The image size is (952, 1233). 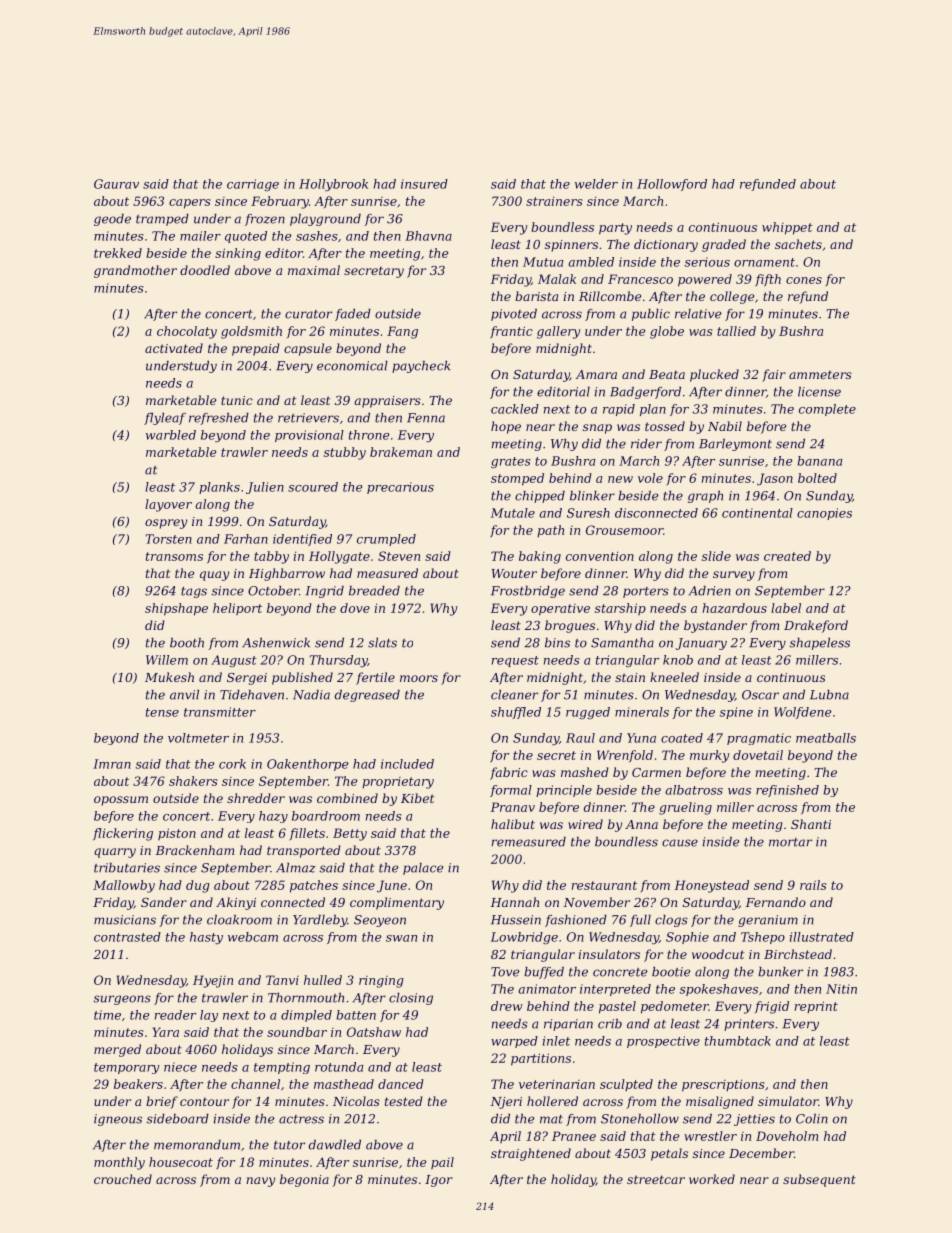 I want to click on moors, so click(x=419, y=678).
